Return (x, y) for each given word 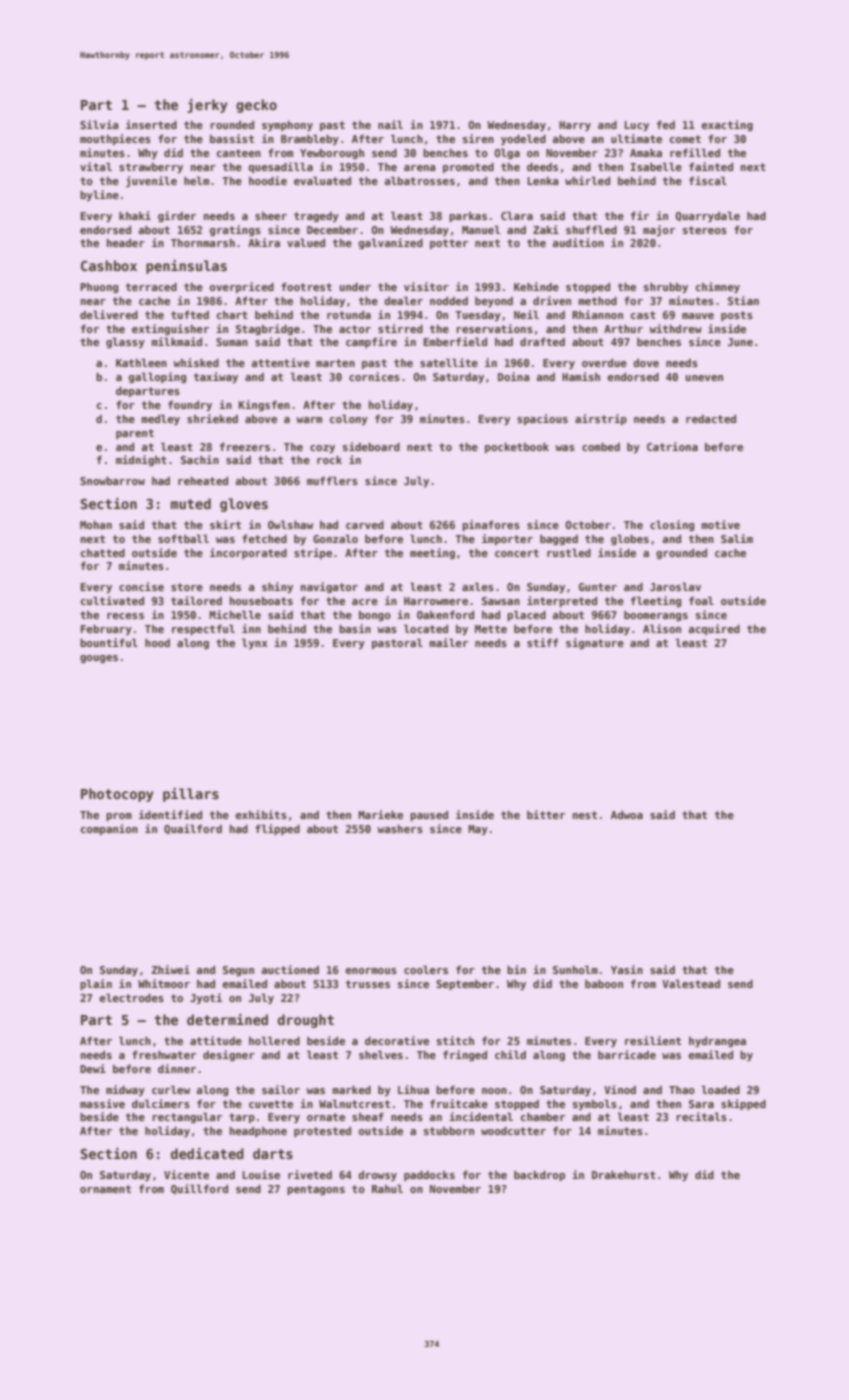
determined (227, 1019)
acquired (714, 629)
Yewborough (332, 154)
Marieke (380, 814)
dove (646, 363)
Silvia (99, 124)
